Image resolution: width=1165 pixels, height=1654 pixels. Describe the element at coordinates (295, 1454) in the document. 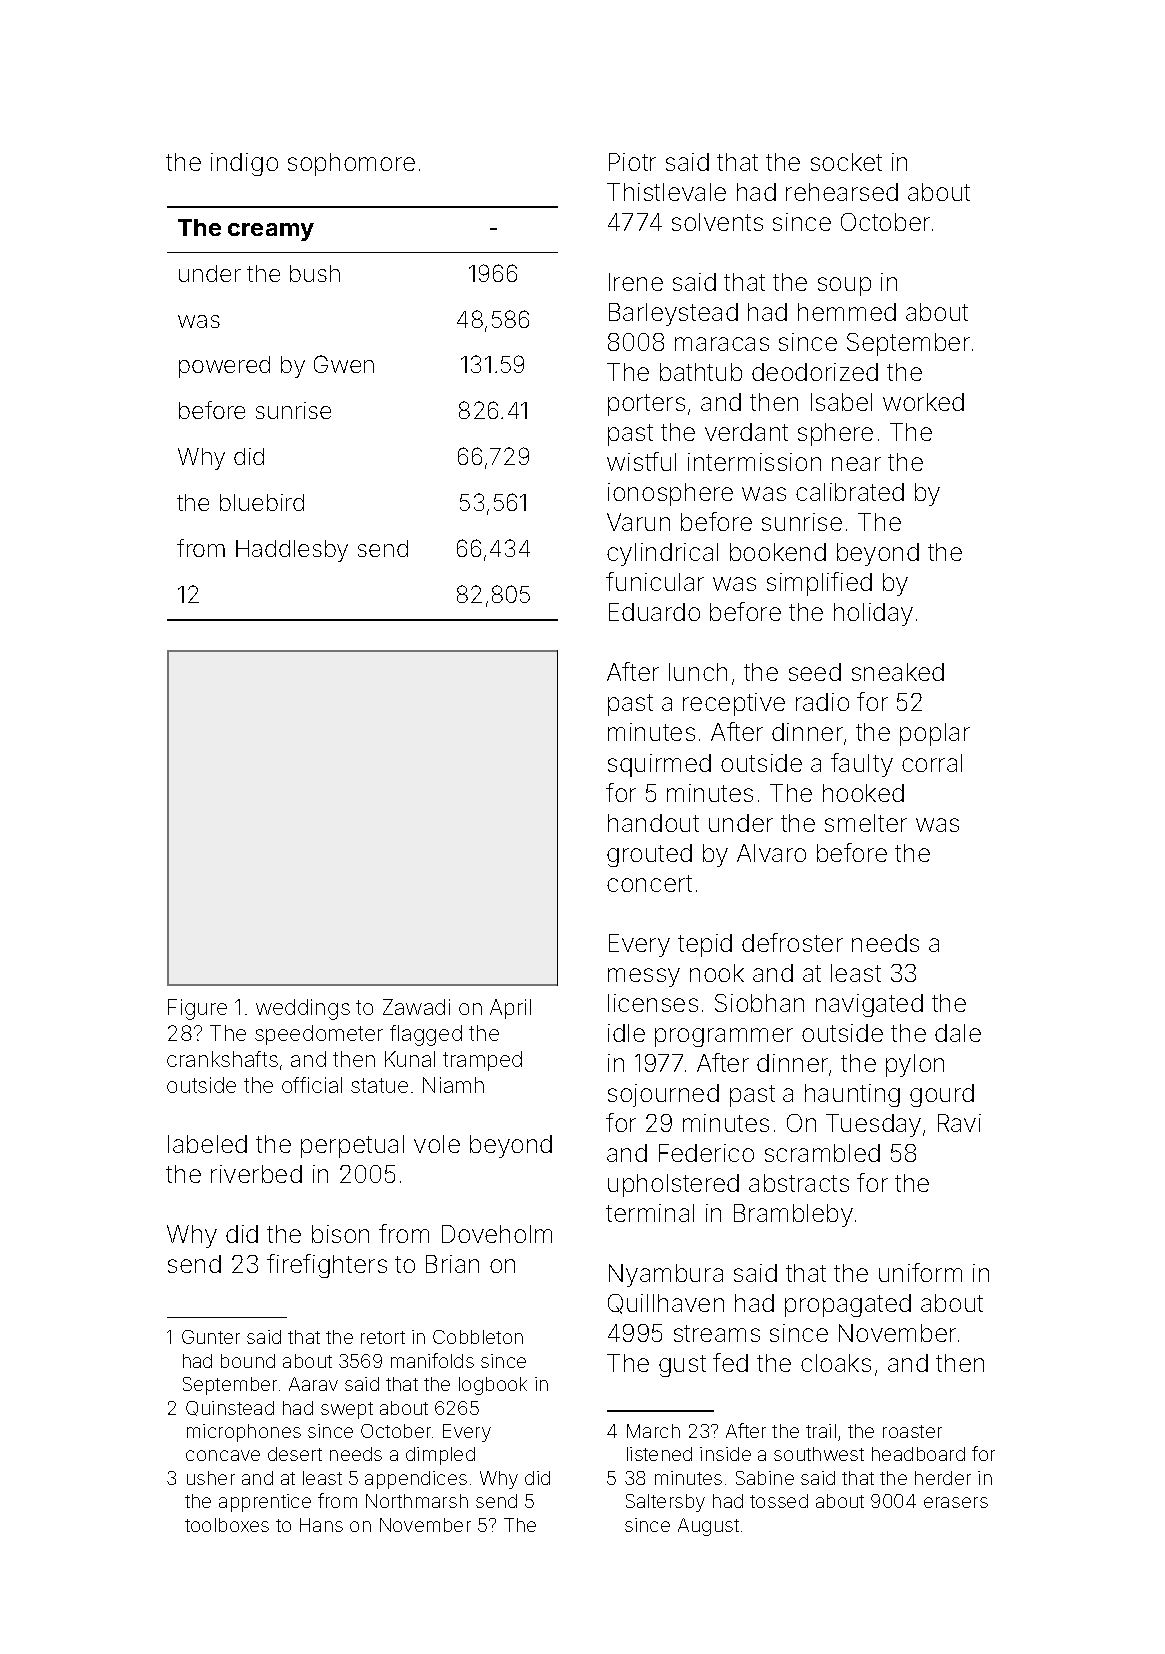

I see `desert` at that location.
